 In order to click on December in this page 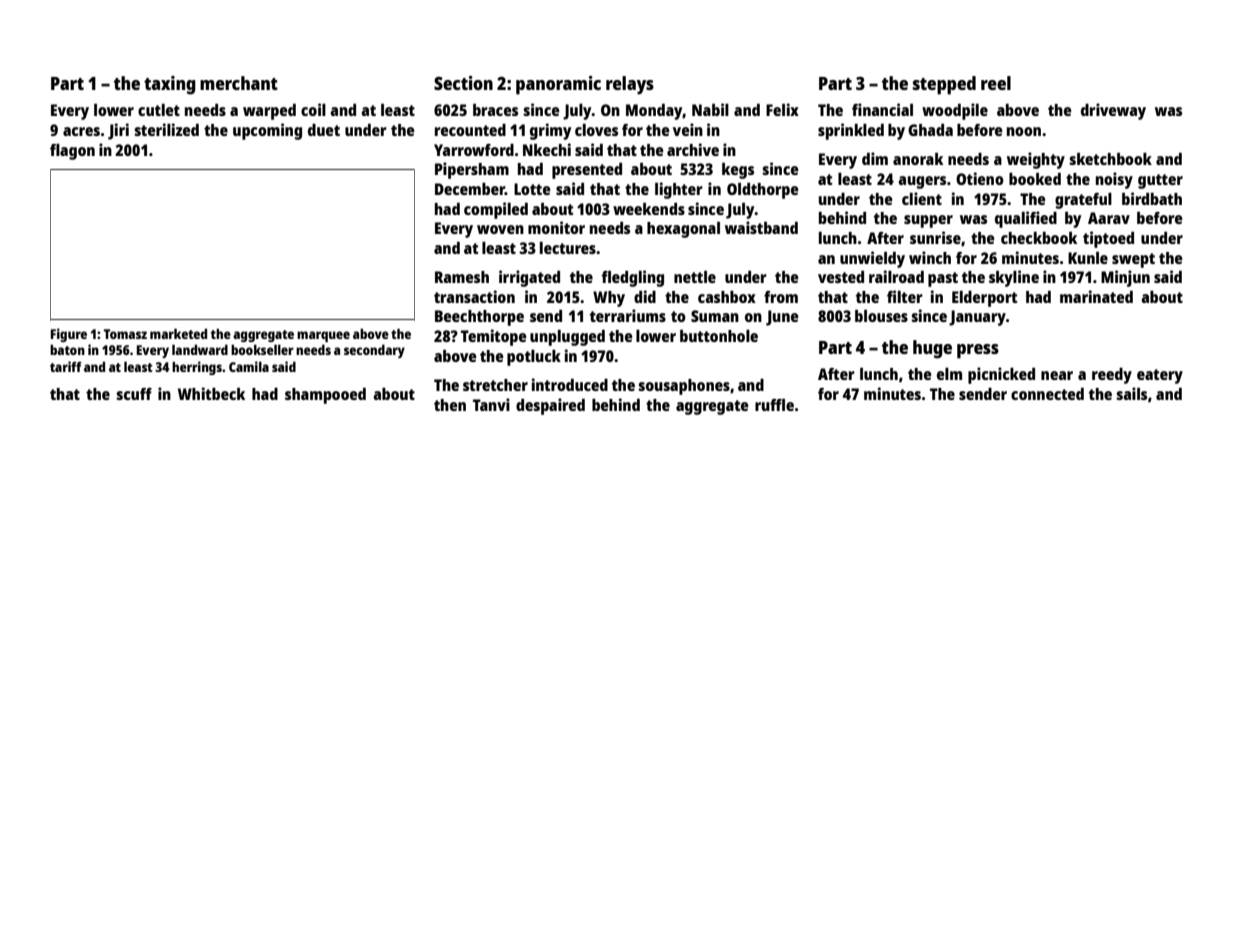, I will do `click(470, 189)`.
